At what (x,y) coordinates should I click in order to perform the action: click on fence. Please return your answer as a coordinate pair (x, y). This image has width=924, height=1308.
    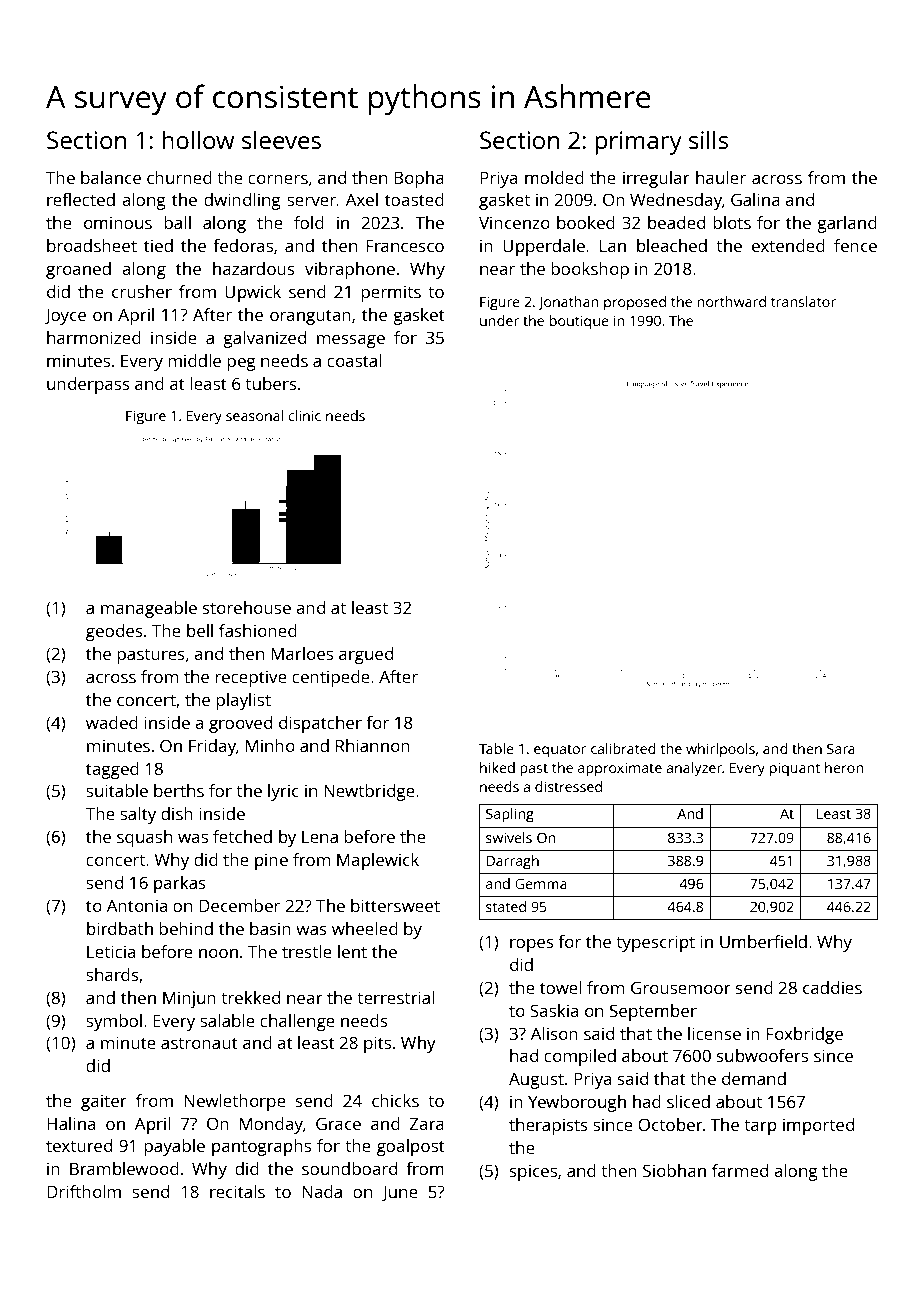
    Looking at the image, I should click on (855, 245).
